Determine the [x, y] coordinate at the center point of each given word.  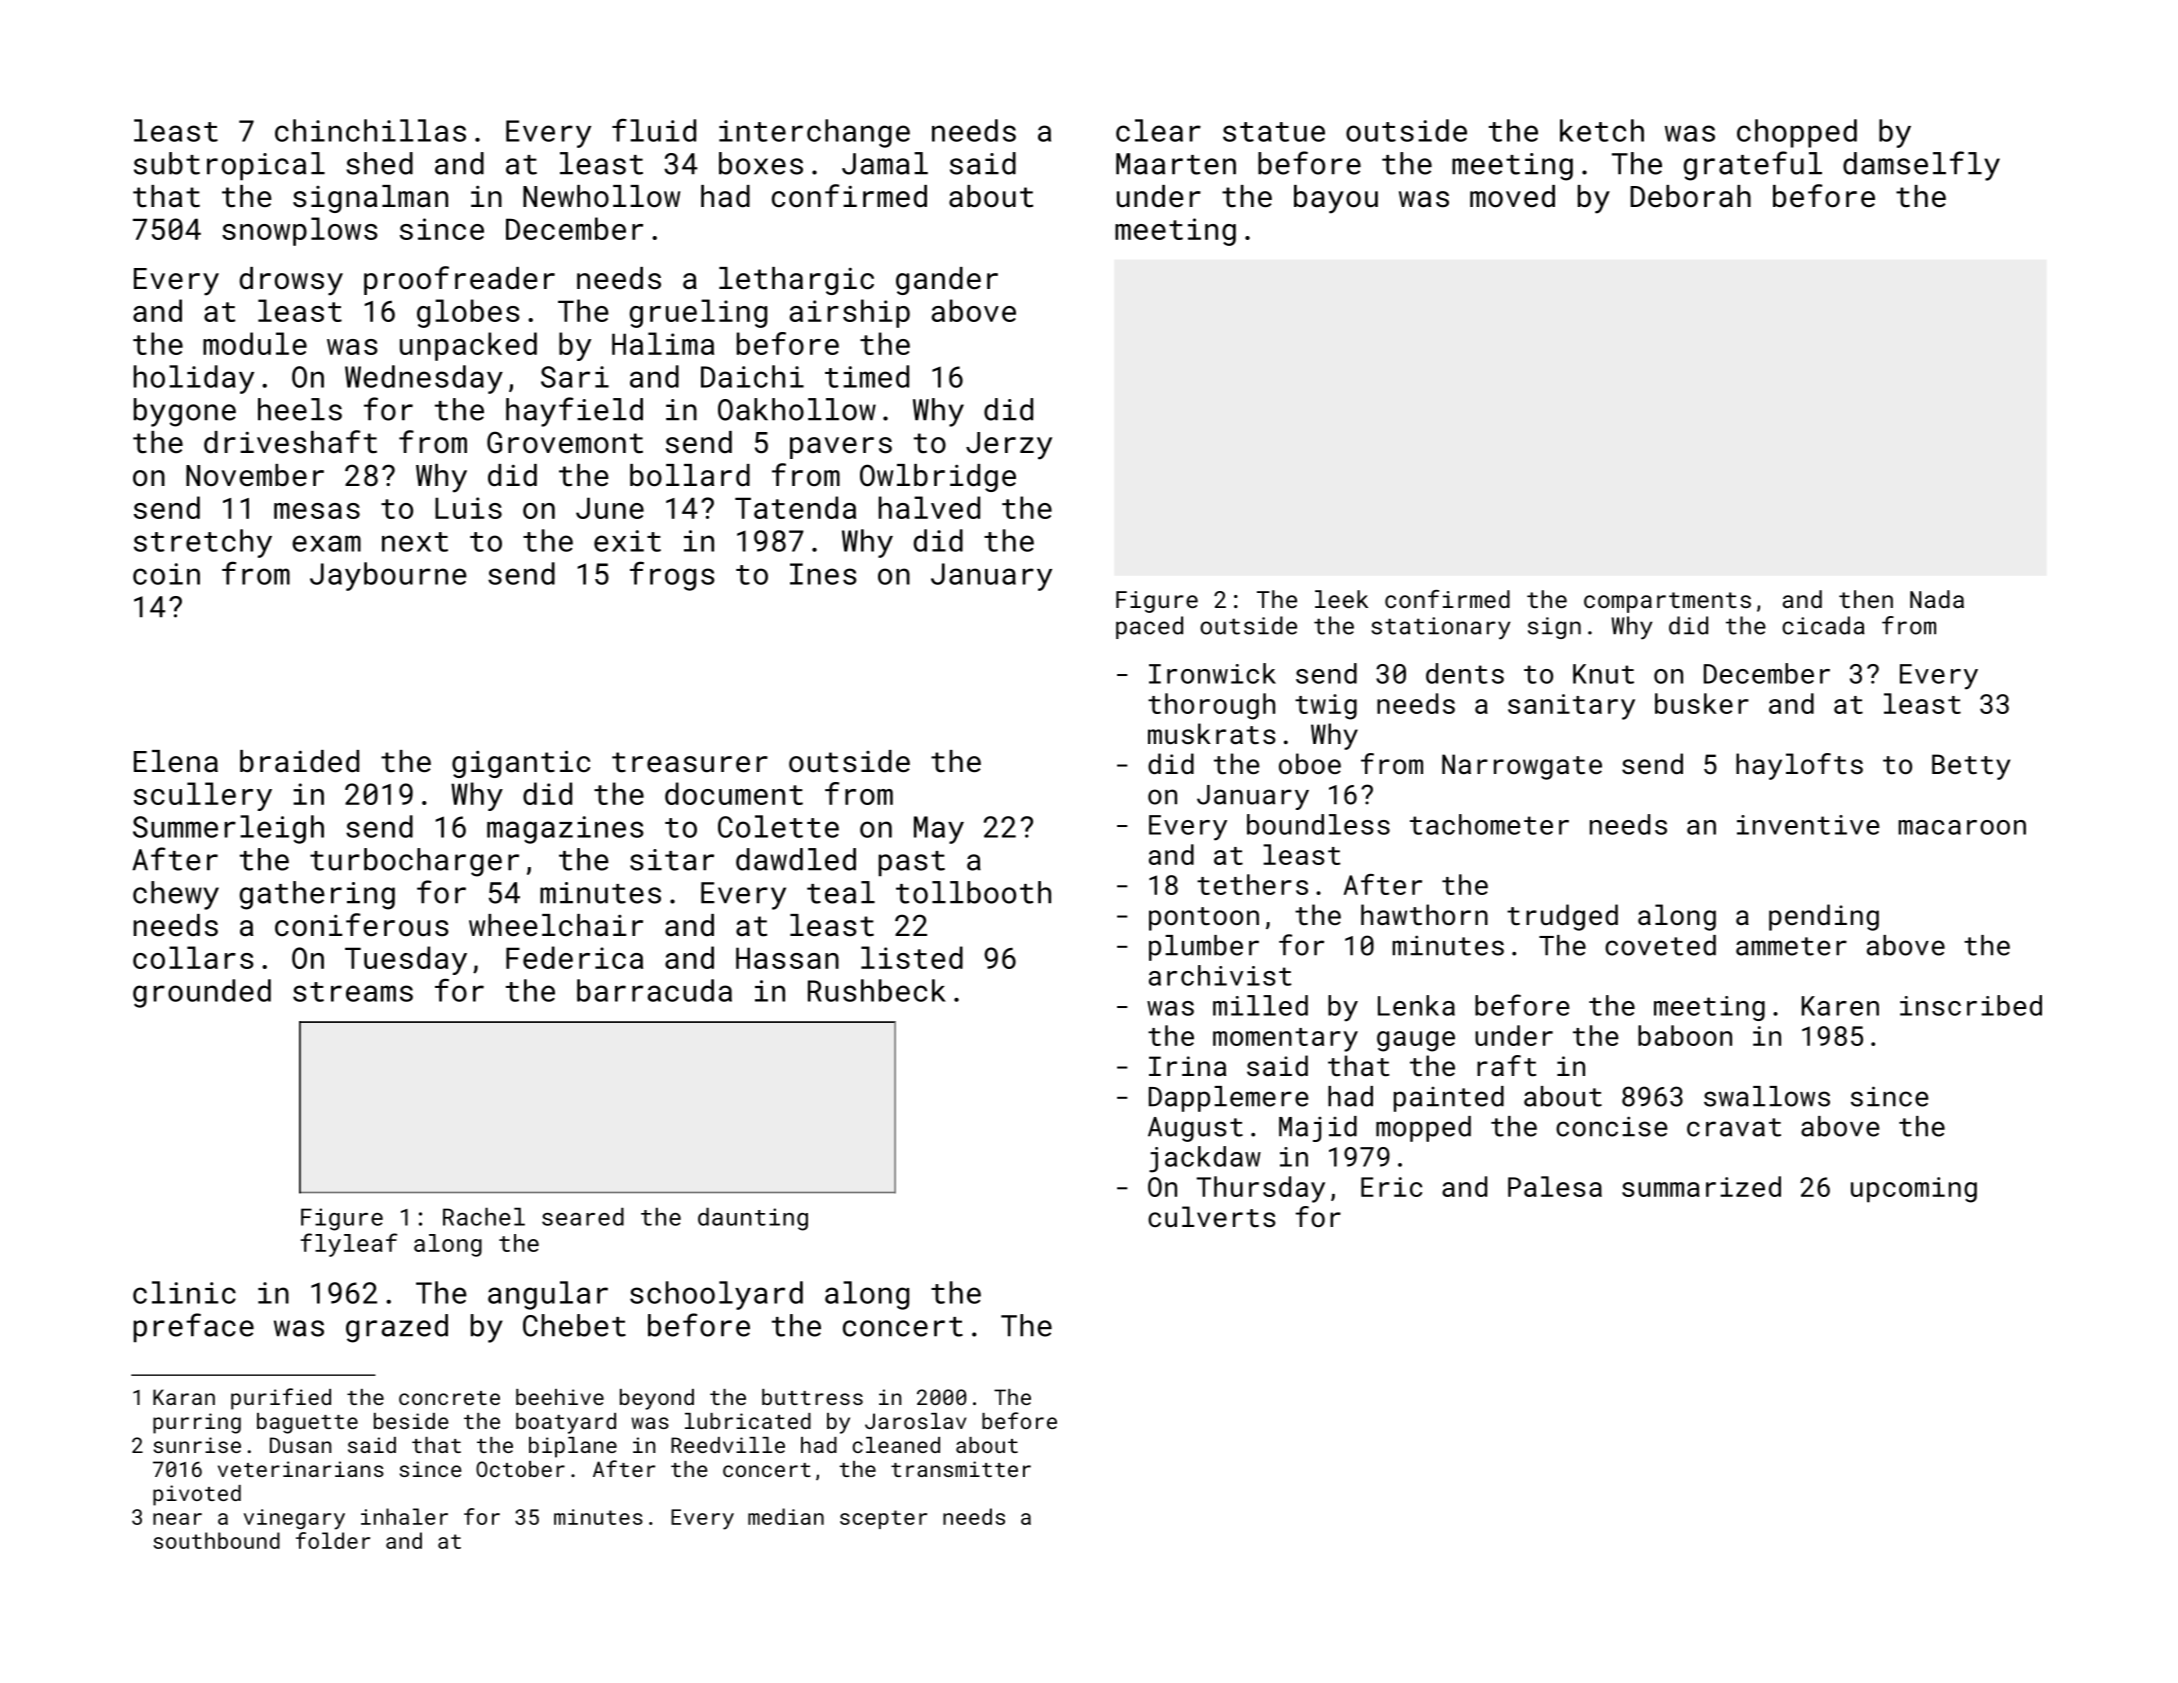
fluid [654, 130]
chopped [1797, 133]
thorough [1211, 706]
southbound [216, 1540]
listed [912, 957]
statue [1274, 132]
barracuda [654, 990]
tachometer [1489, 824]
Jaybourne [388, 576]
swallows [1767, 1096]
